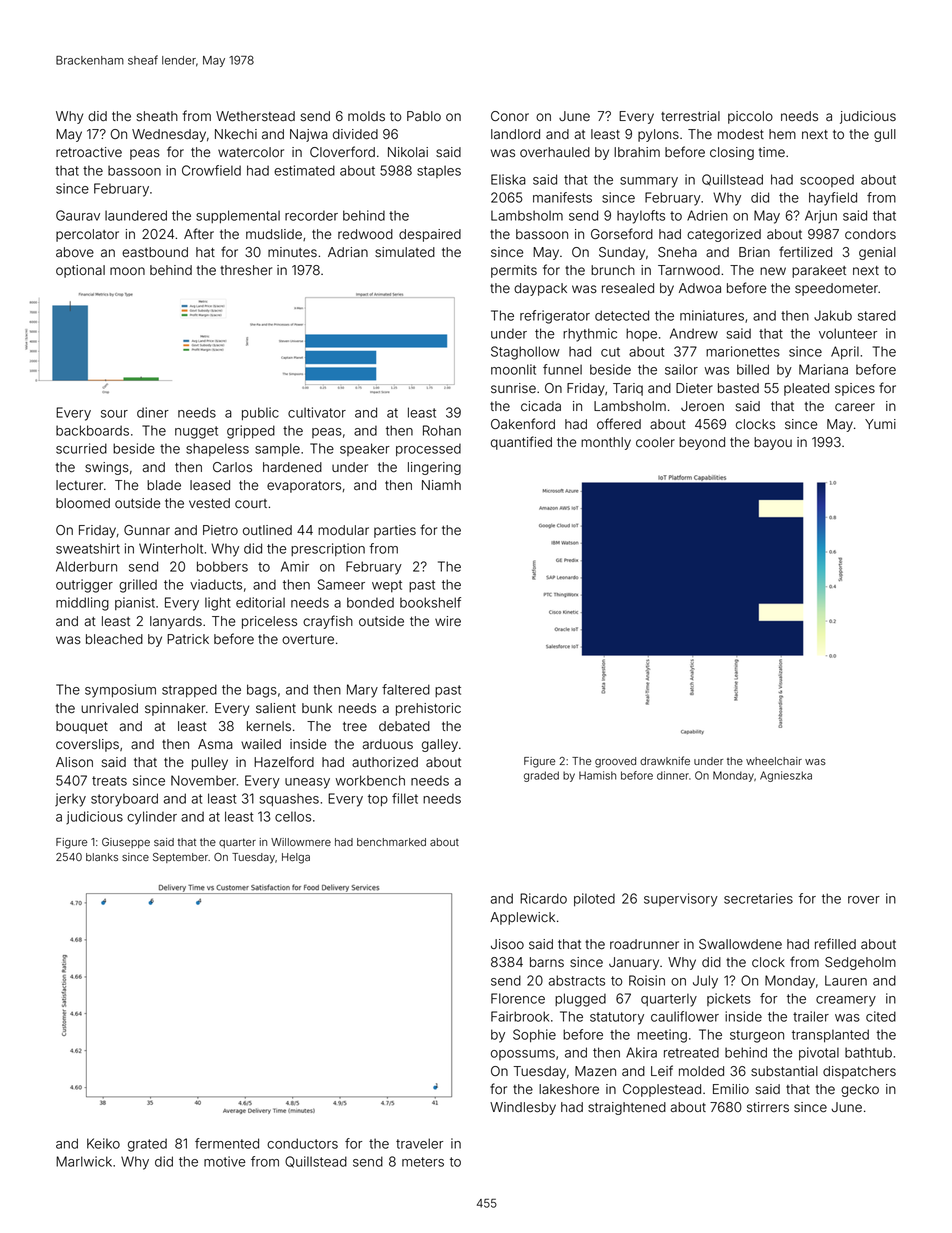 This image has width=952, height=1233. I want to click on haylofts, so click(641, 217).
